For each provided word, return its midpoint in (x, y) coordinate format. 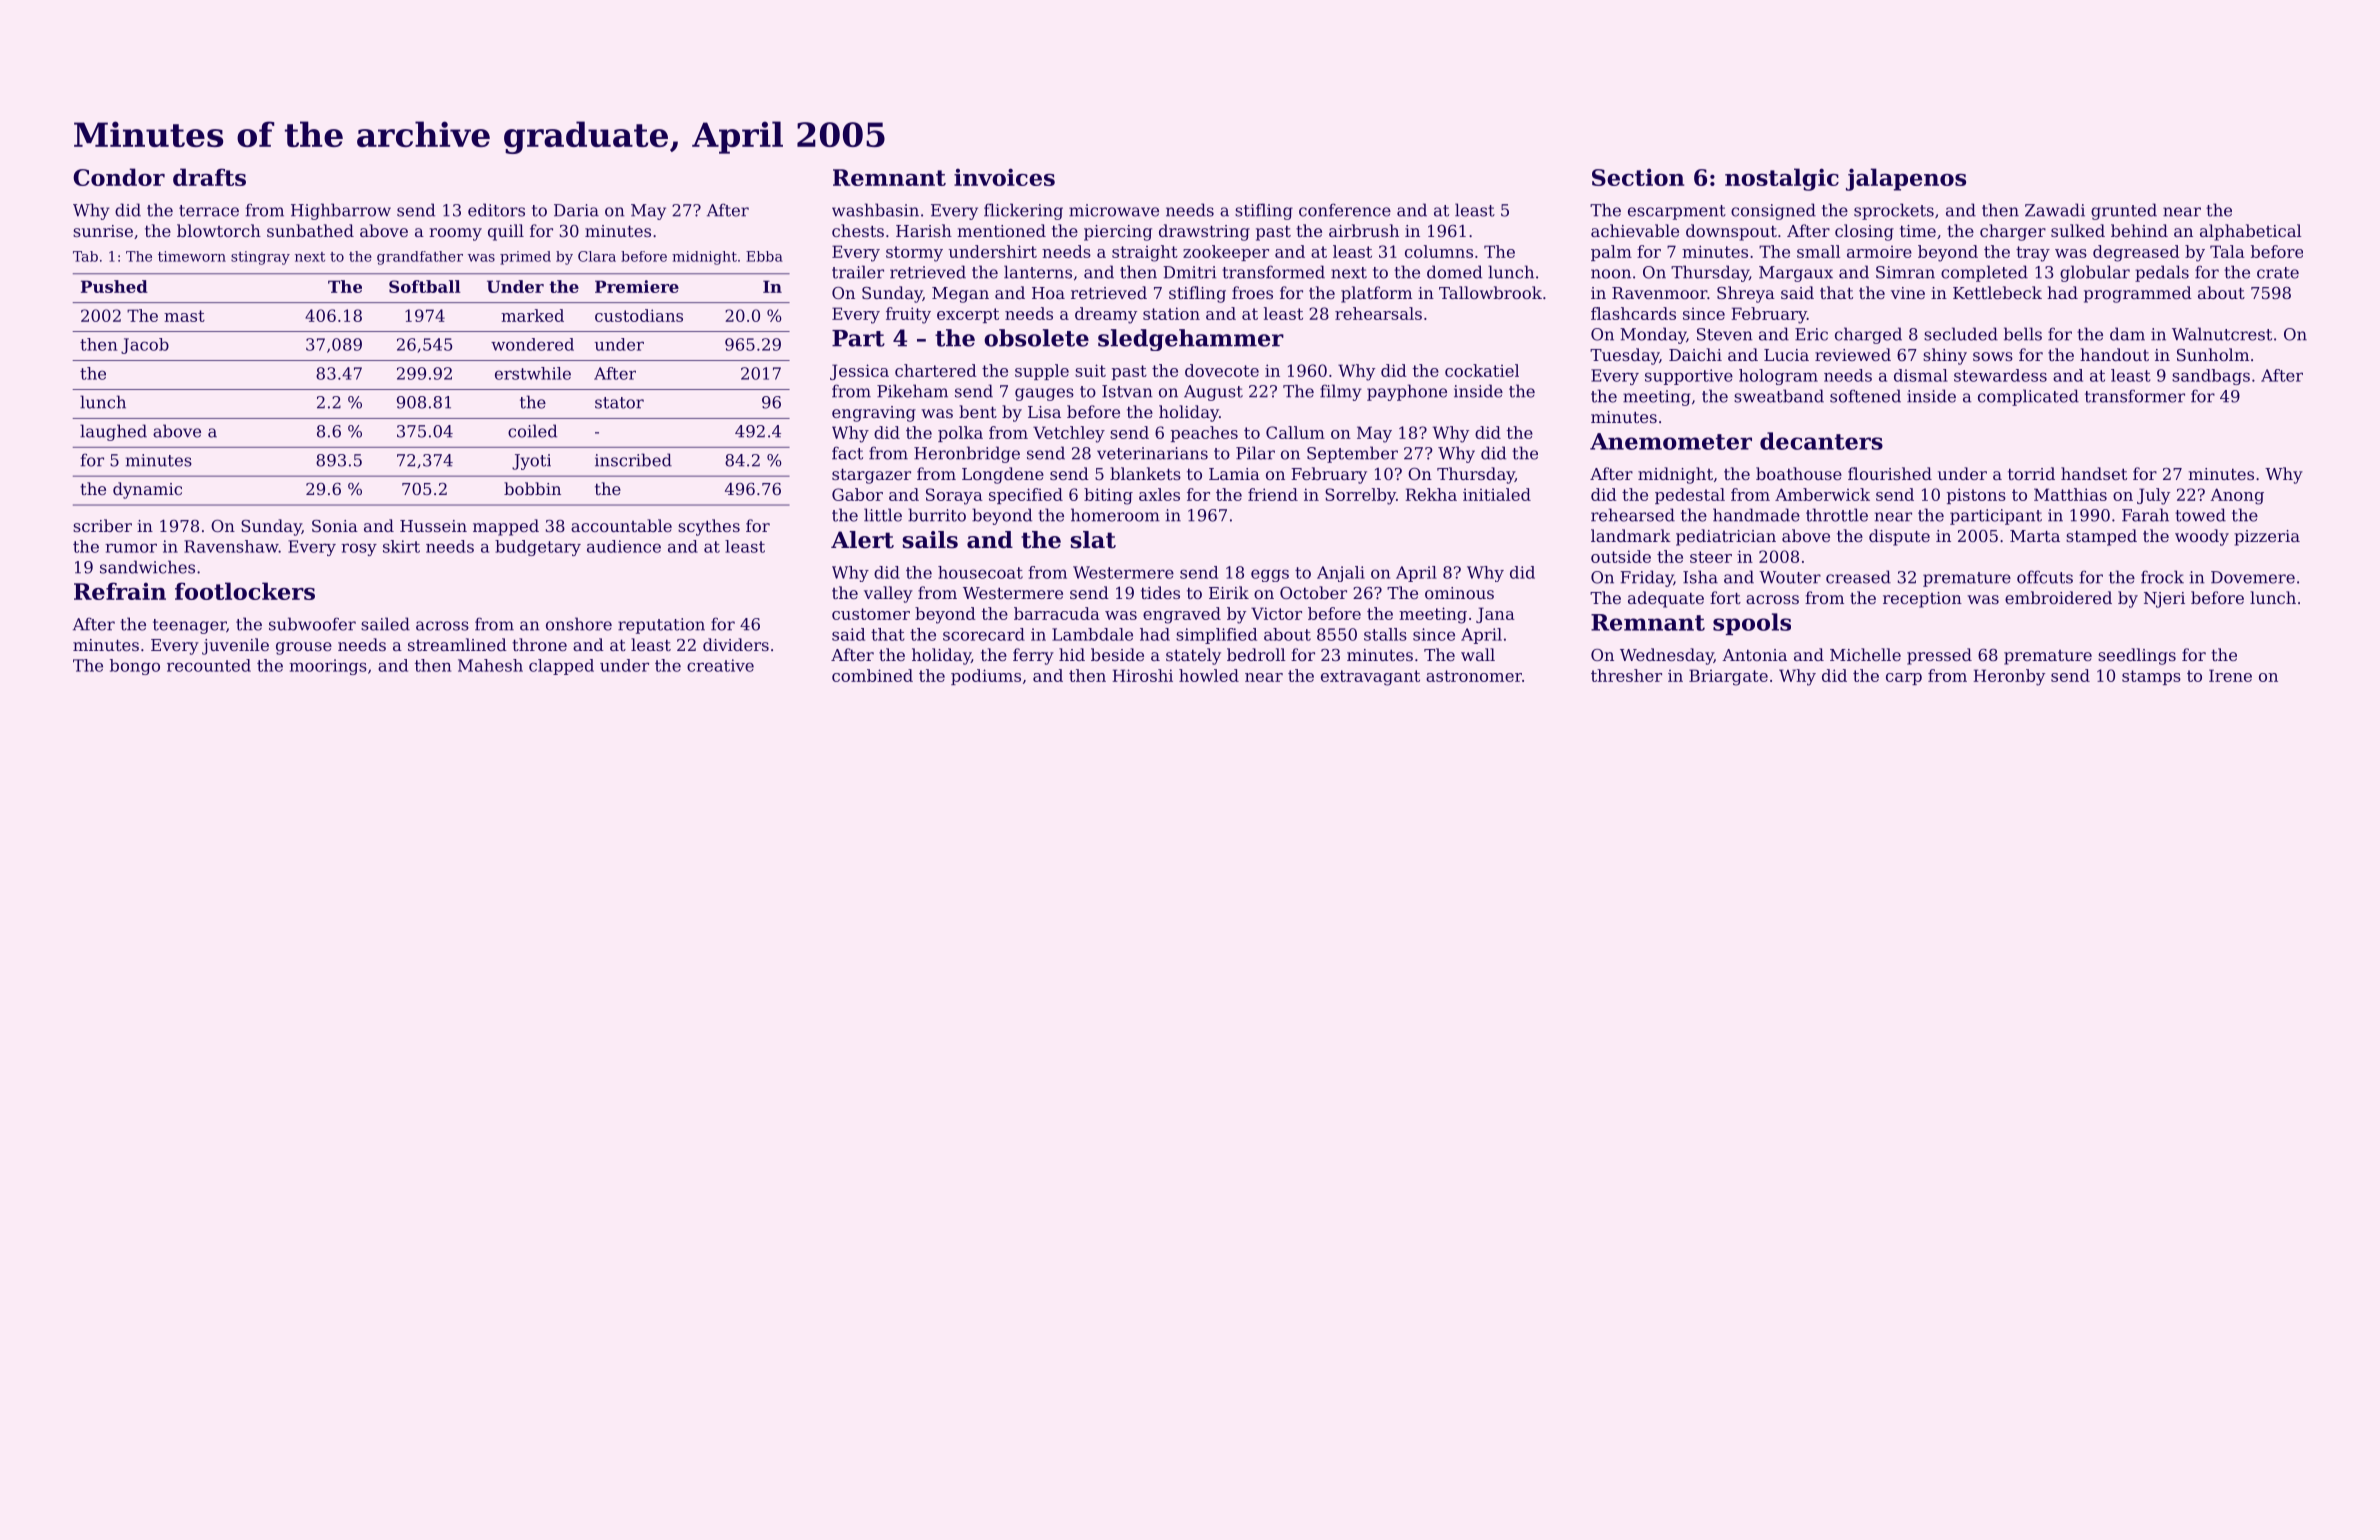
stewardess (2000, 375)
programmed (2138, 294)
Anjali (1341, 574)
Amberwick (1822, 494)
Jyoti (531, 462)
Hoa (1048, 293)
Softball (425, 286)
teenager (190, 626)
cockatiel (1482, 370)
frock (2162, 577)
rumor (131, 548)
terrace (209, 211)
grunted (2124, 211)
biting (1108, 496)
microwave (1114, 210)
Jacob (145, 346)
